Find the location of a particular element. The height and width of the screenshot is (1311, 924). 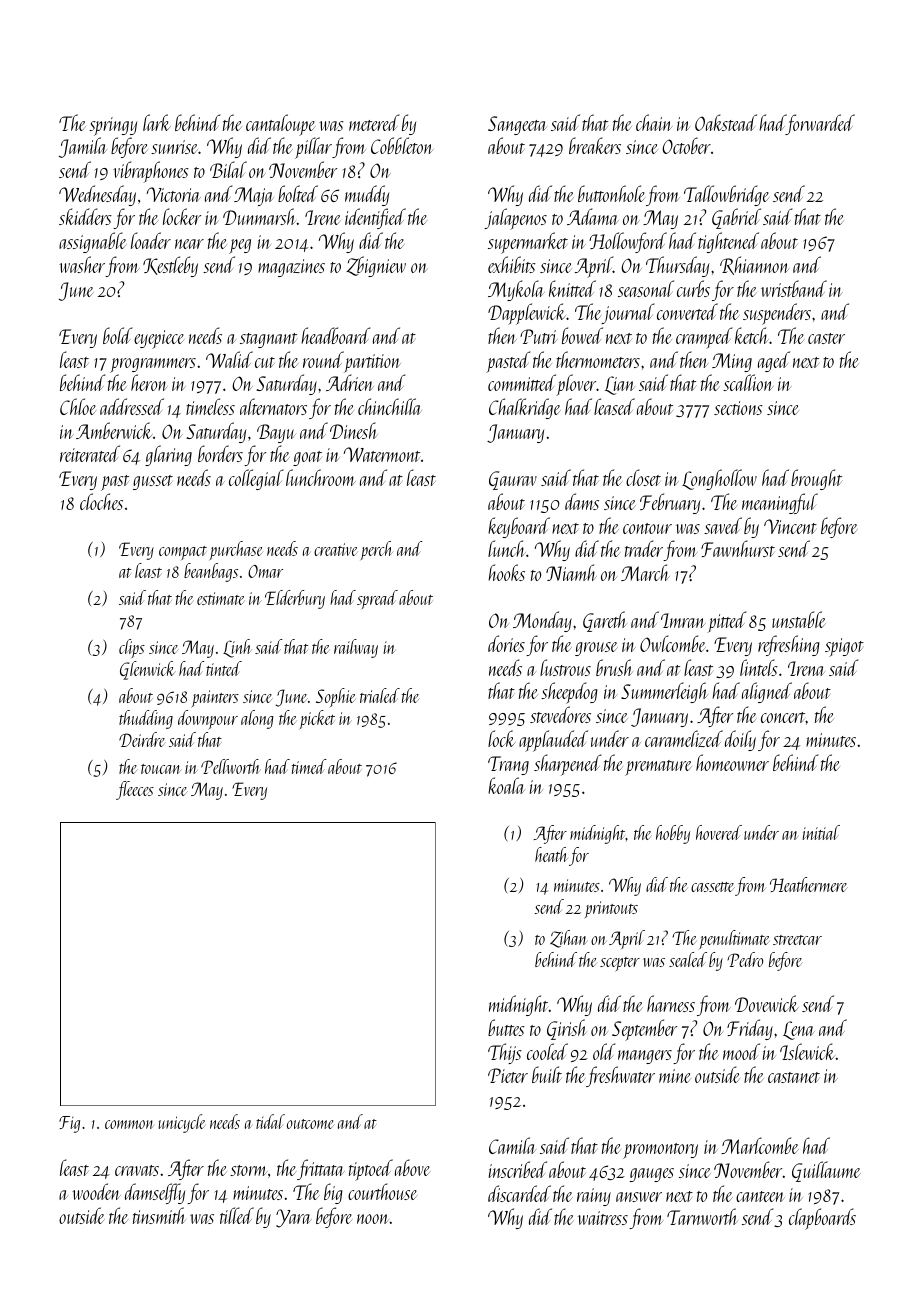

koala is located at coordinates (506, 785).
